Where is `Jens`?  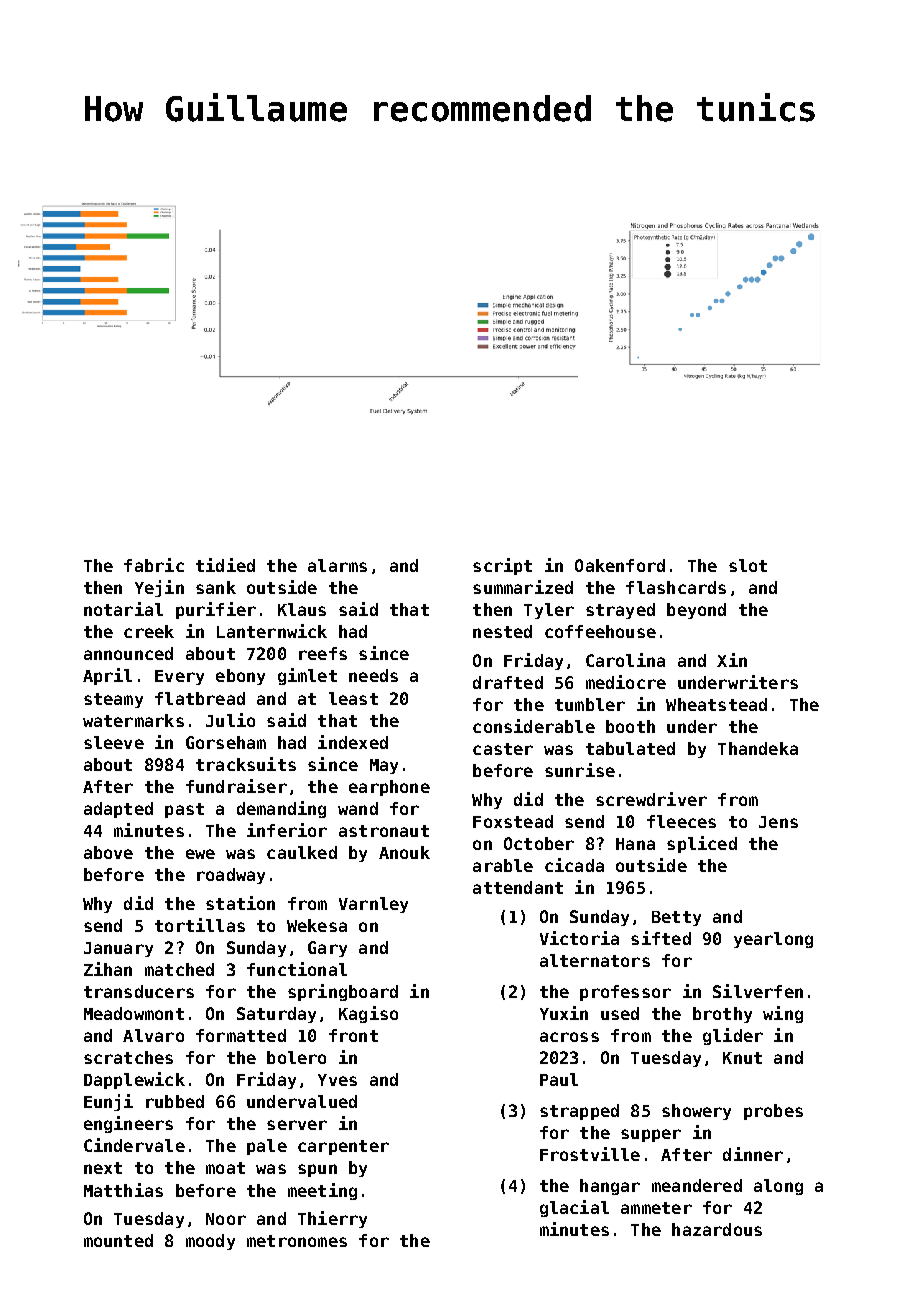
Jens is located at coordinates (778, 822).
